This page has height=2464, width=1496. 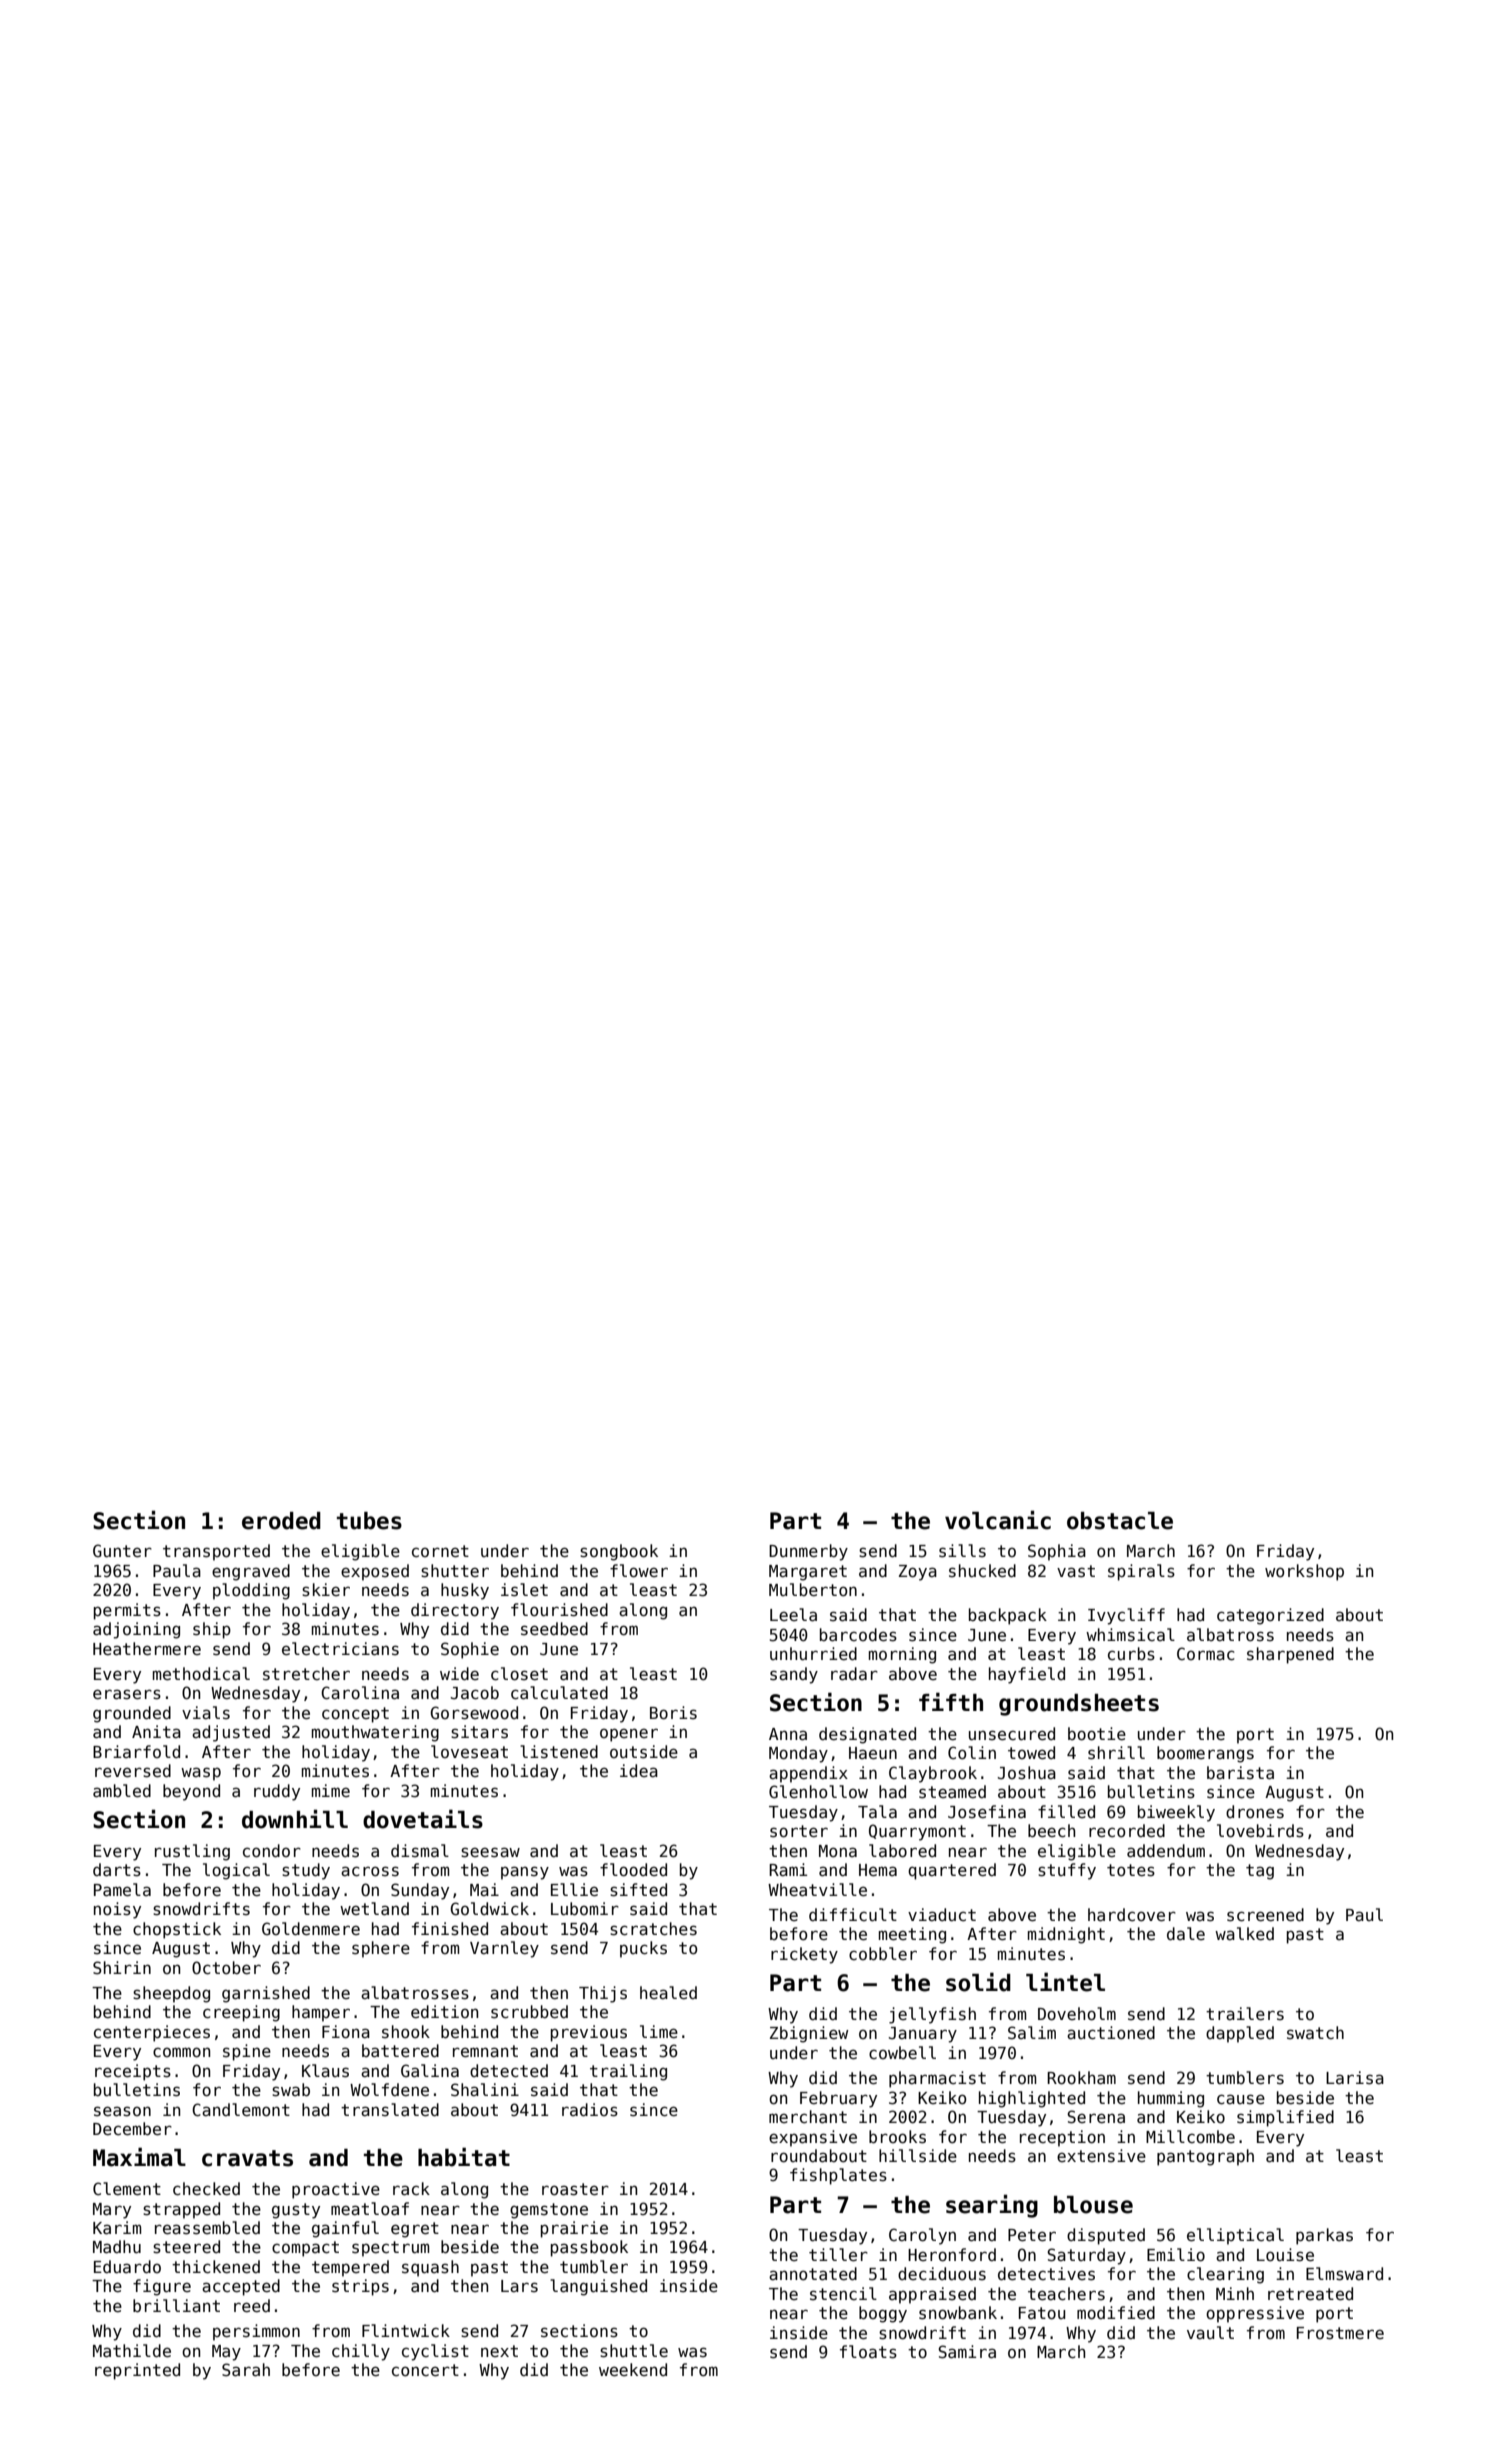 What do you see at coordinates (207, 2228) in the page?
I see `reassembled` at bounding box center [207, 2228].
